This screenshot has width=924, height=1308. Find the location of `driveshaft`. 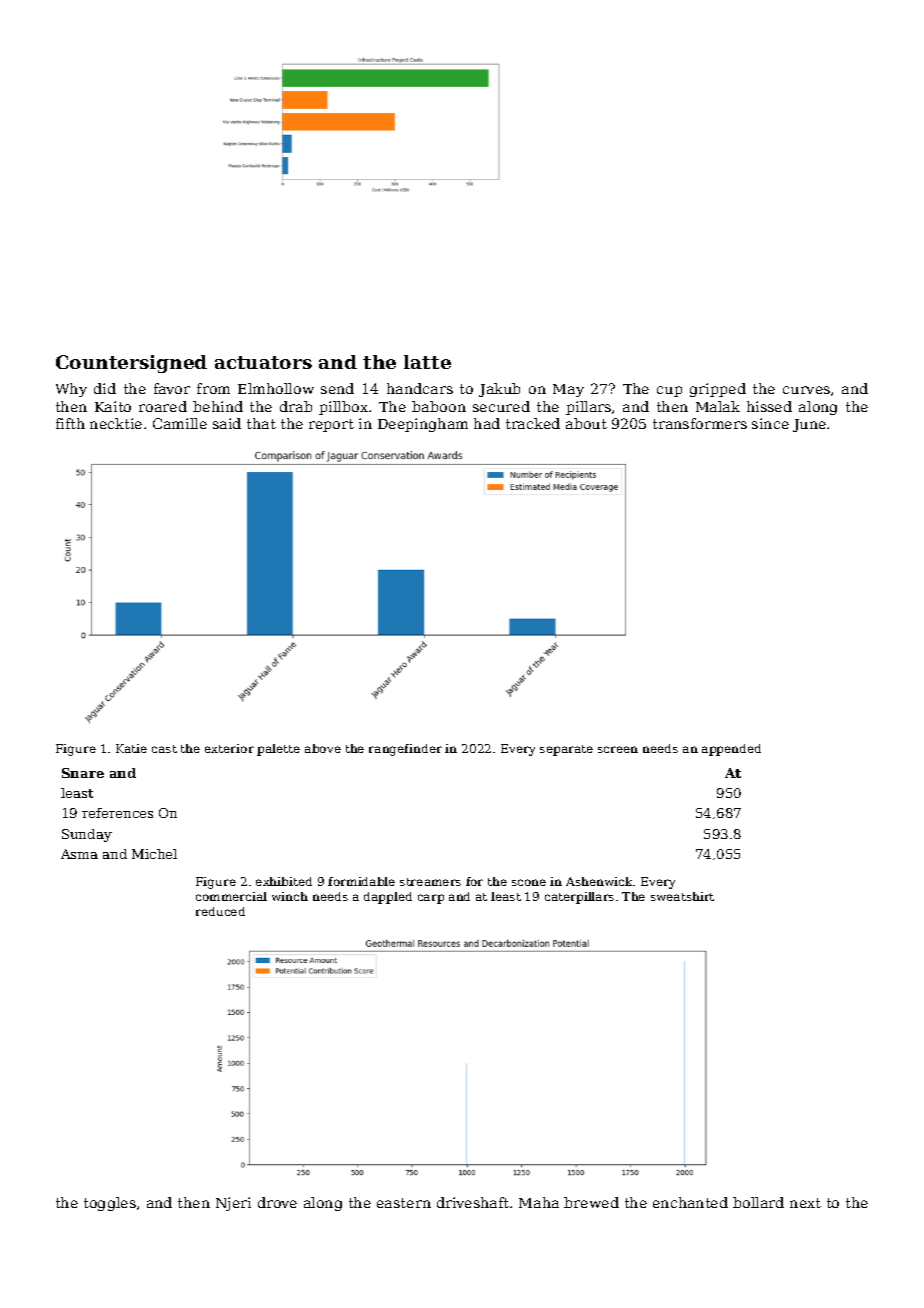

driveshaft is located at coordinates (473, 1202).
